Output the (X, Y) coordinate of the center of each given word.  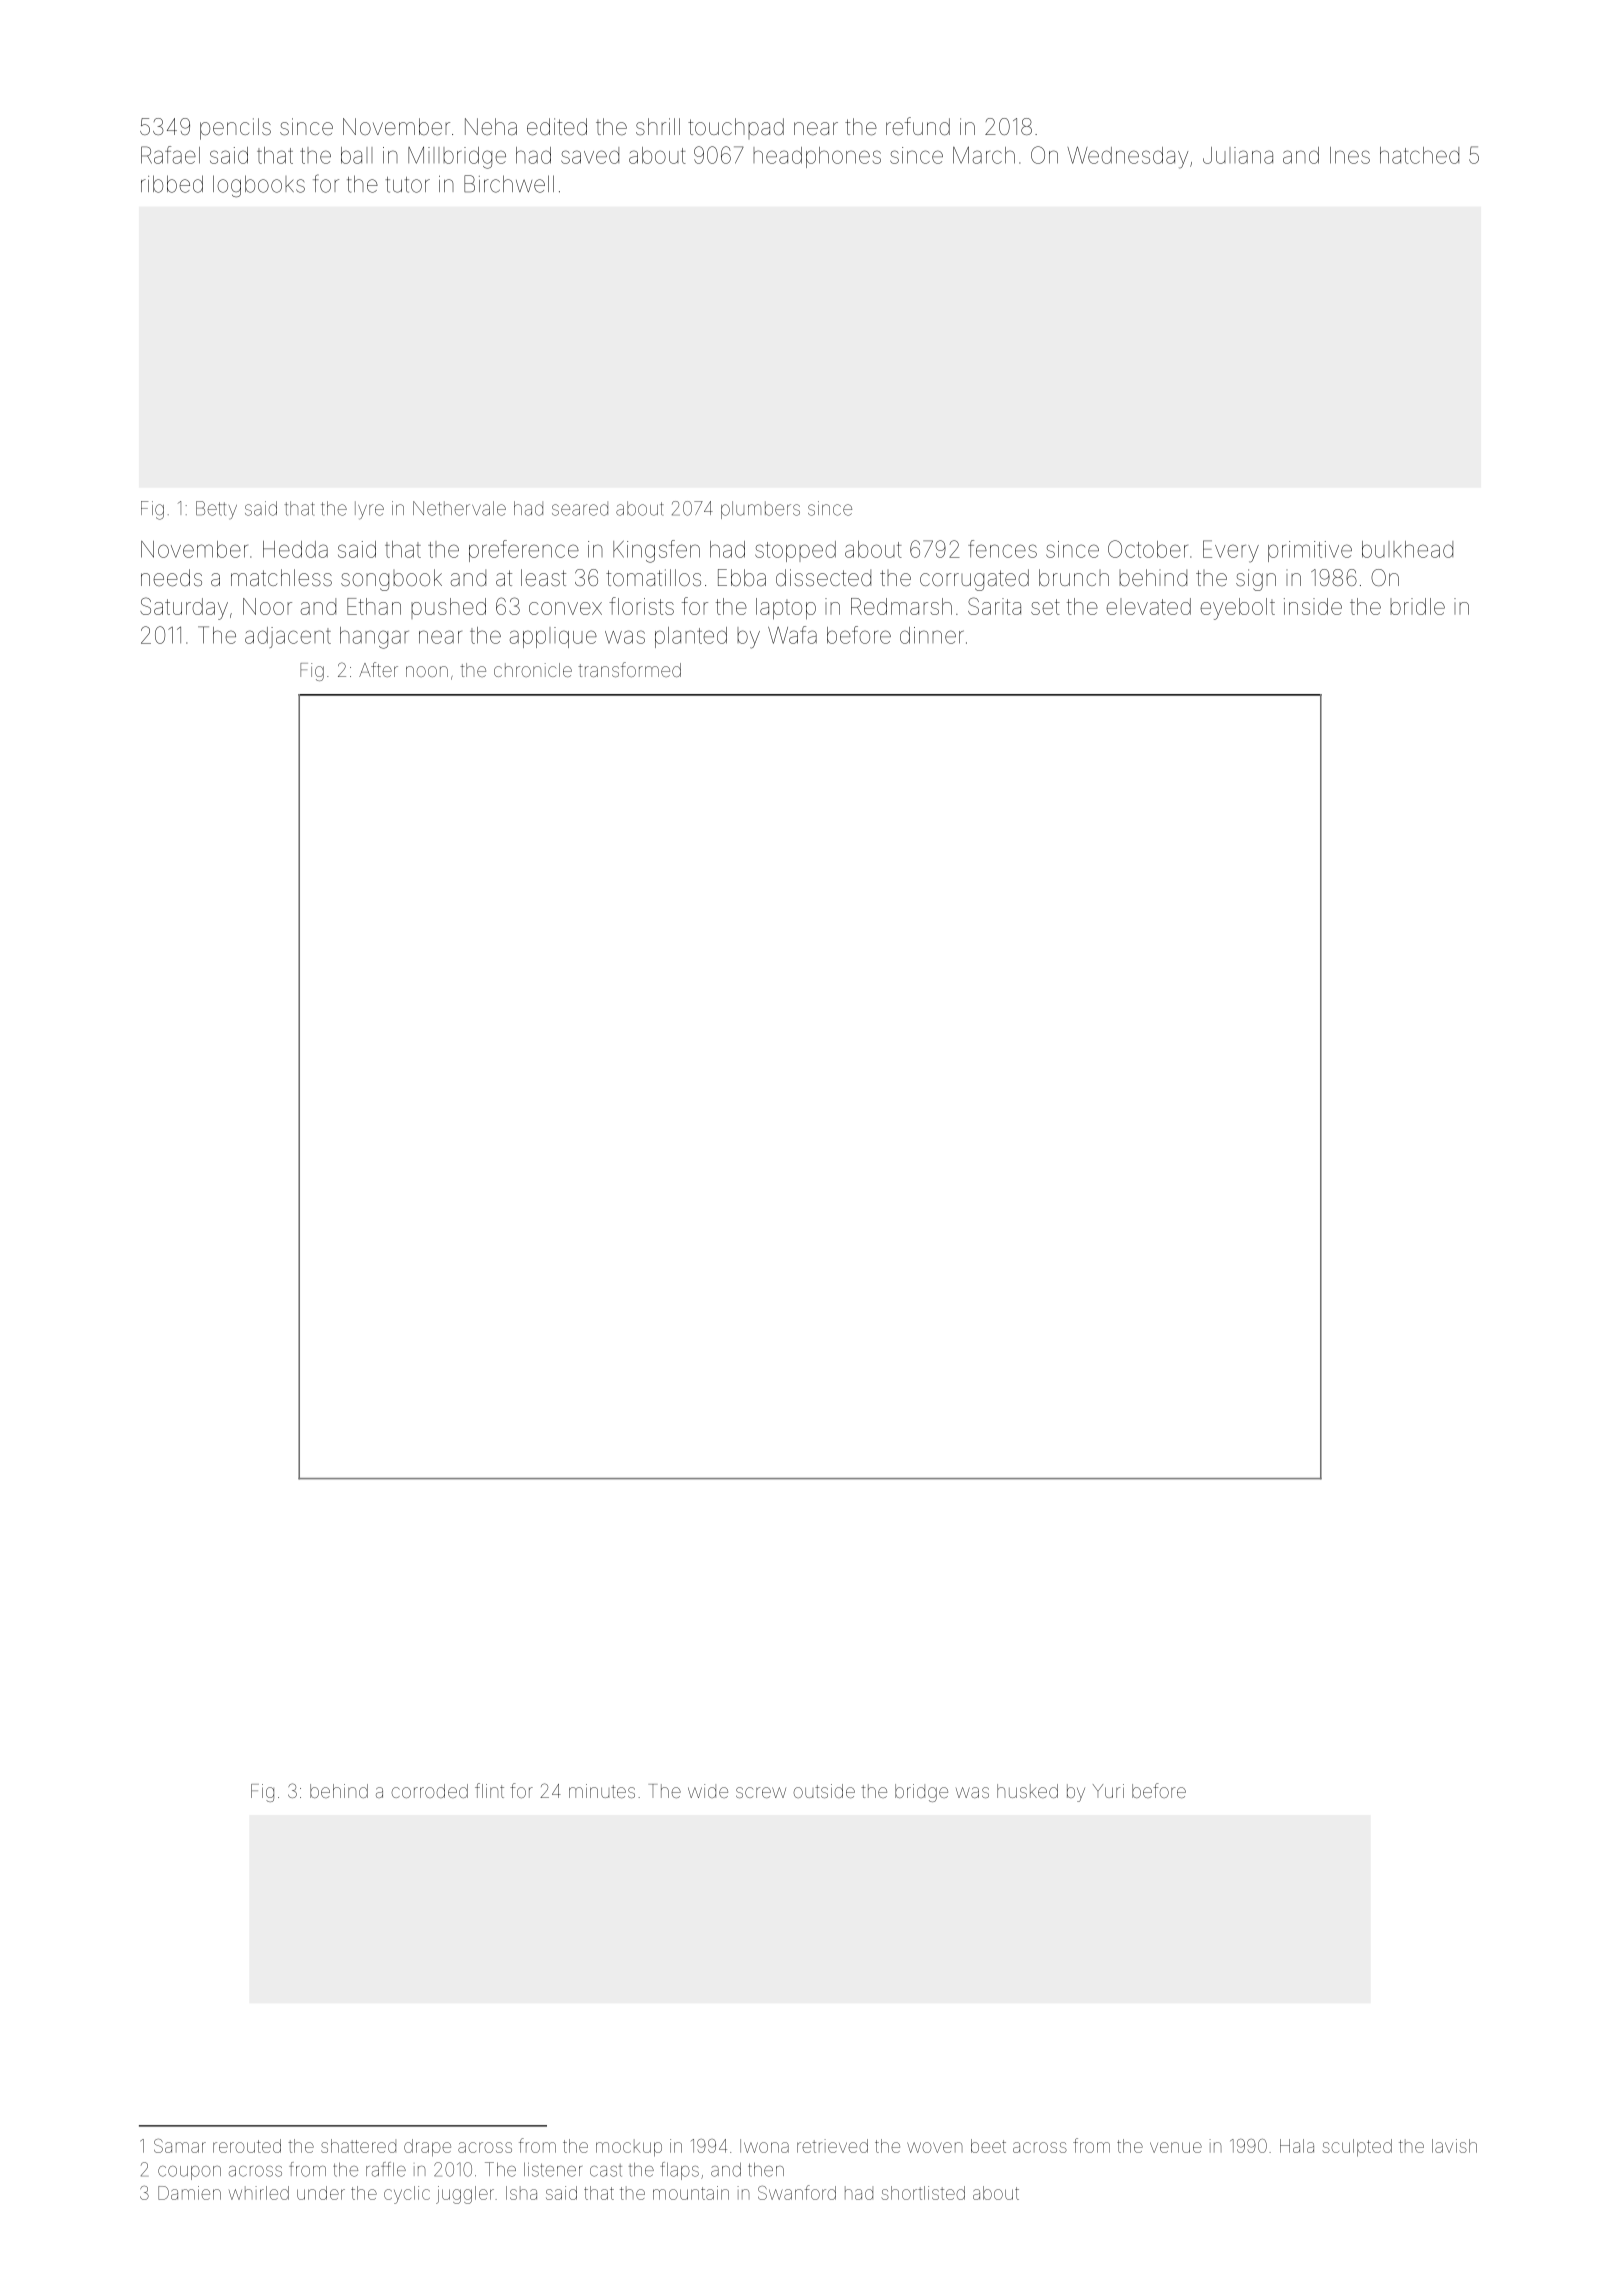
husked (1027, 1791)
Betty (216, 510)
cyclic (407, 2195)
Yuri (1108, 1791)
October (1148, 549)
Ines (1350, 155)
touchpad (736, 128)
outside (824, 1791)
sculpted (1357, 2148)
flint (489, 1790)
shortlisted (923, 2193)
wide (708, 1791)
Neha (491, 127)
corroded (429, 1791)
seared (580, 509)
